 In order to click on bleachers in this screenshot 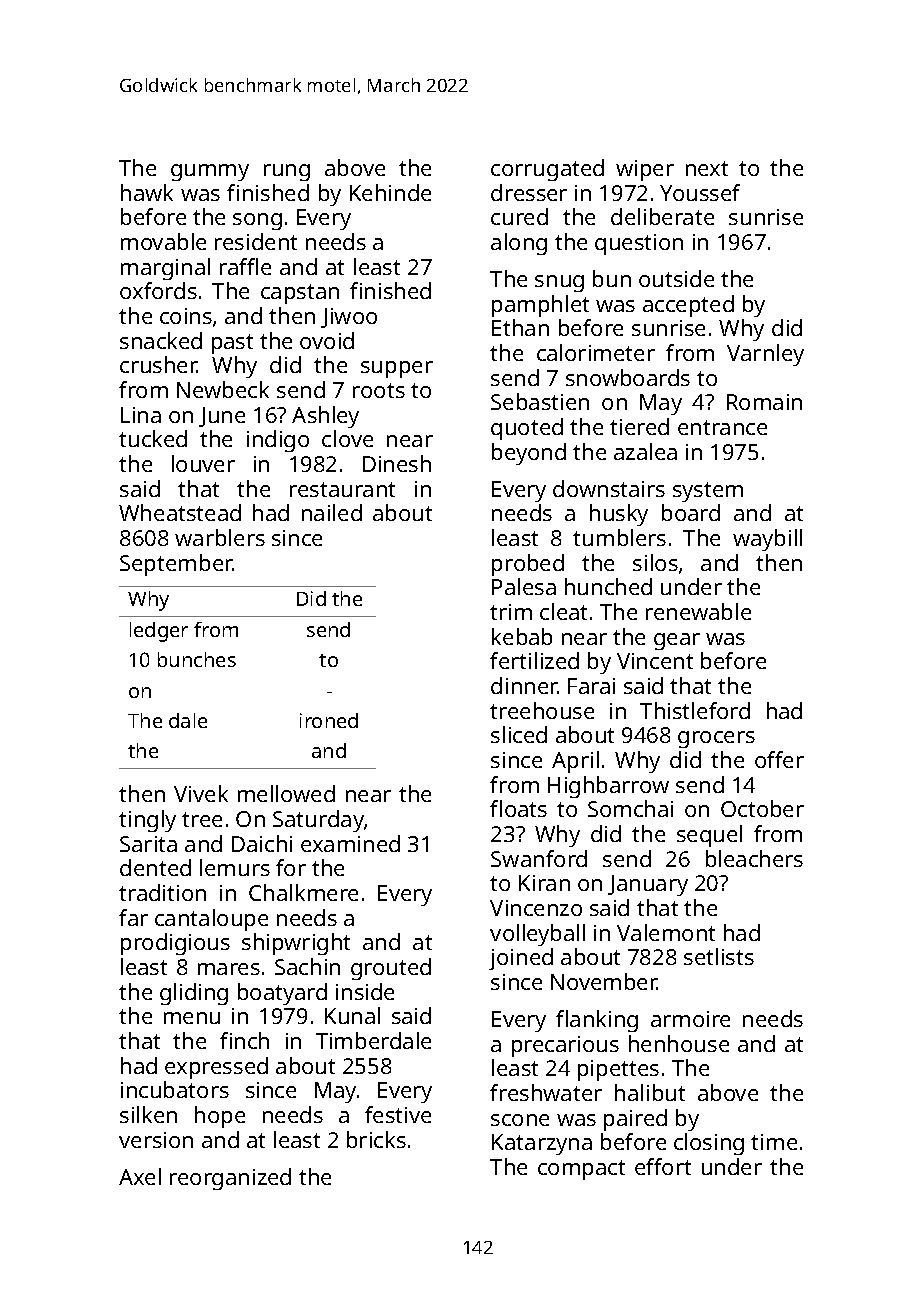, I will do `click(754, 858)`.
